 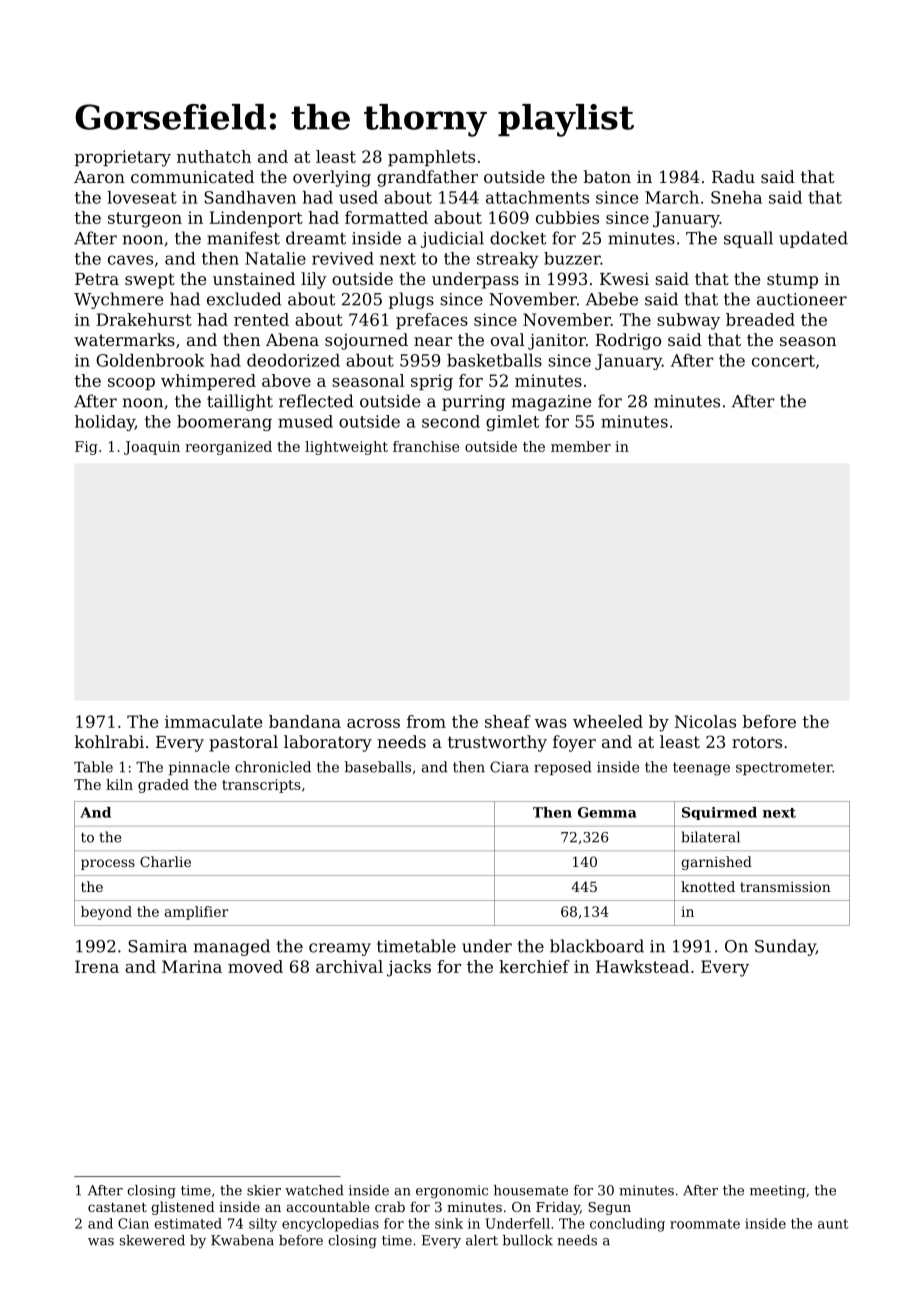 What do you see at coordinates (473, 403) in the screenshot?
I see `purring` at bounding box center [473, 403].
